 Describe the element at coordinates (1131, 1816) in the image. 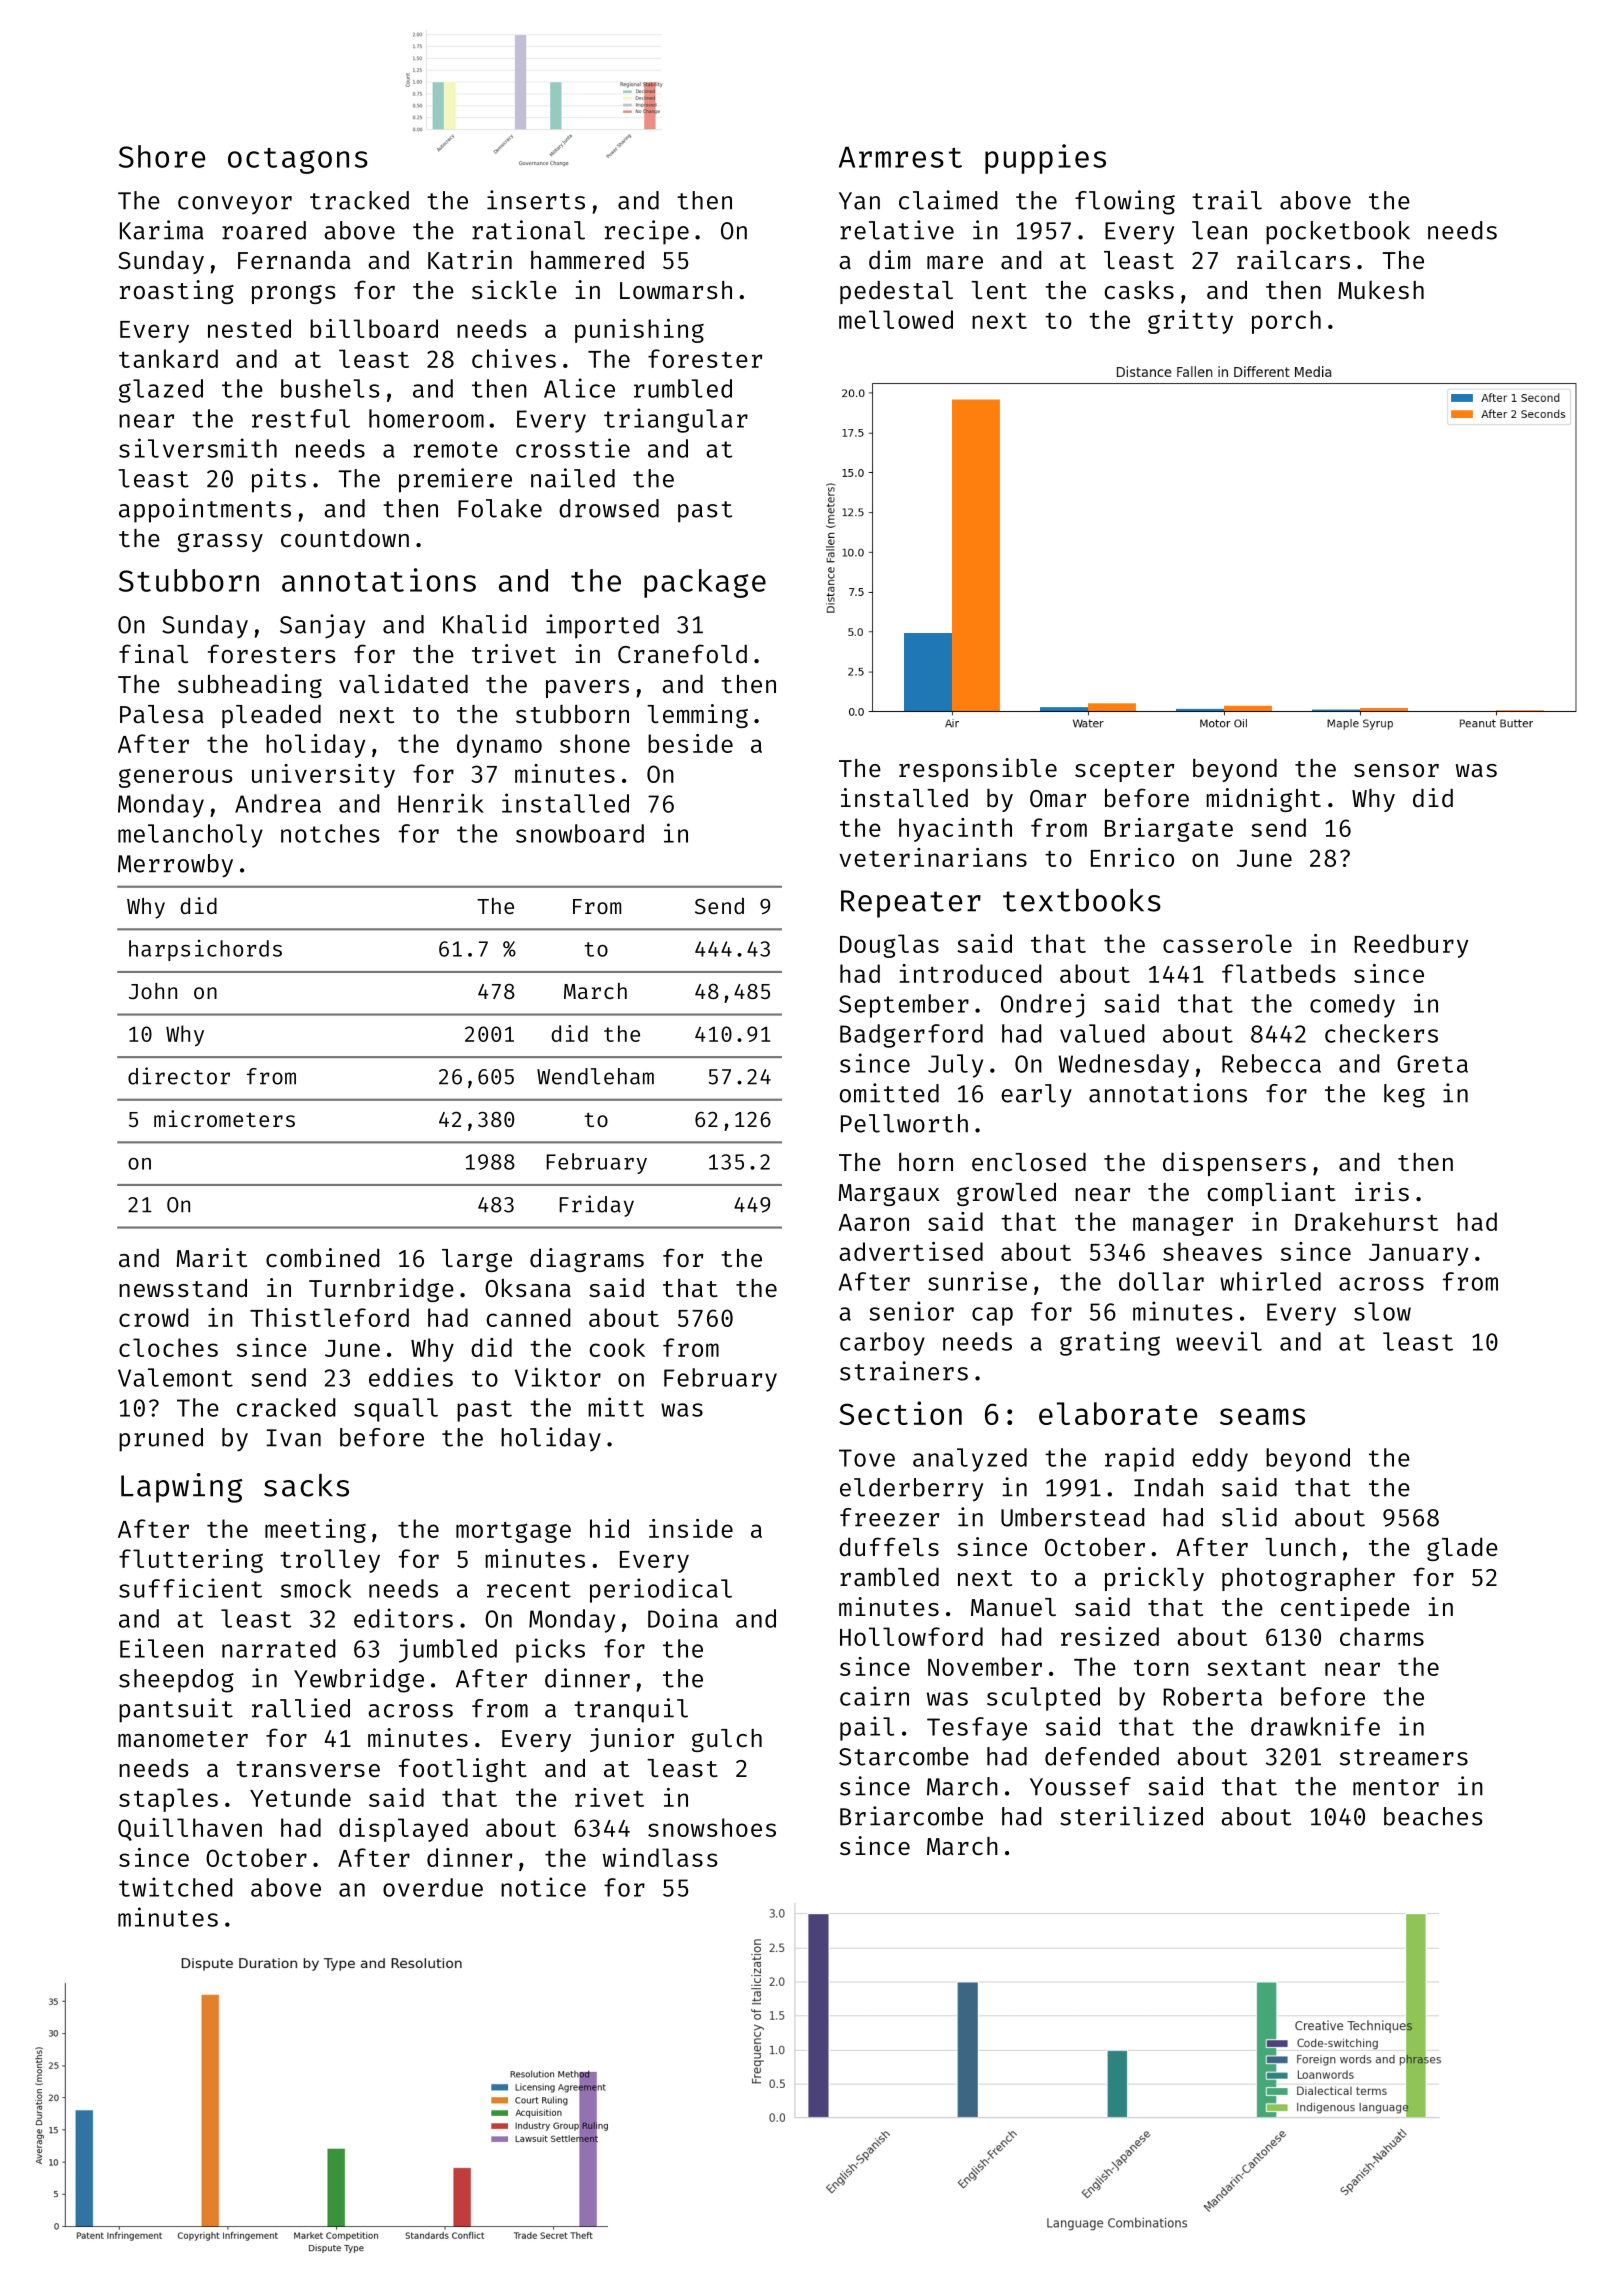

I see `sterilized` at that location.
